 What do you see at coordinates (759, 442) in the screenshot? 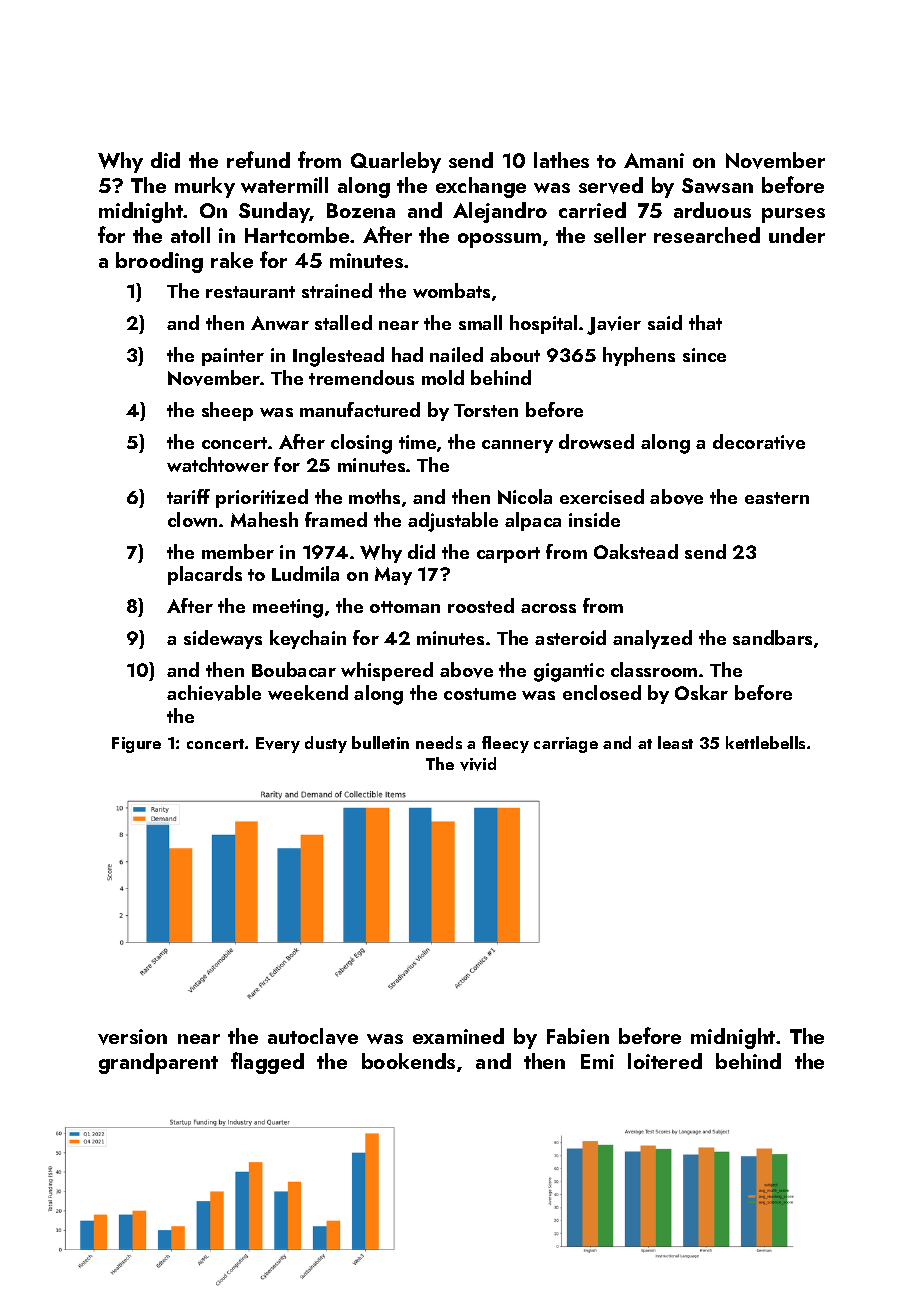
I see `decorative` at bounding box center [759, 442].
